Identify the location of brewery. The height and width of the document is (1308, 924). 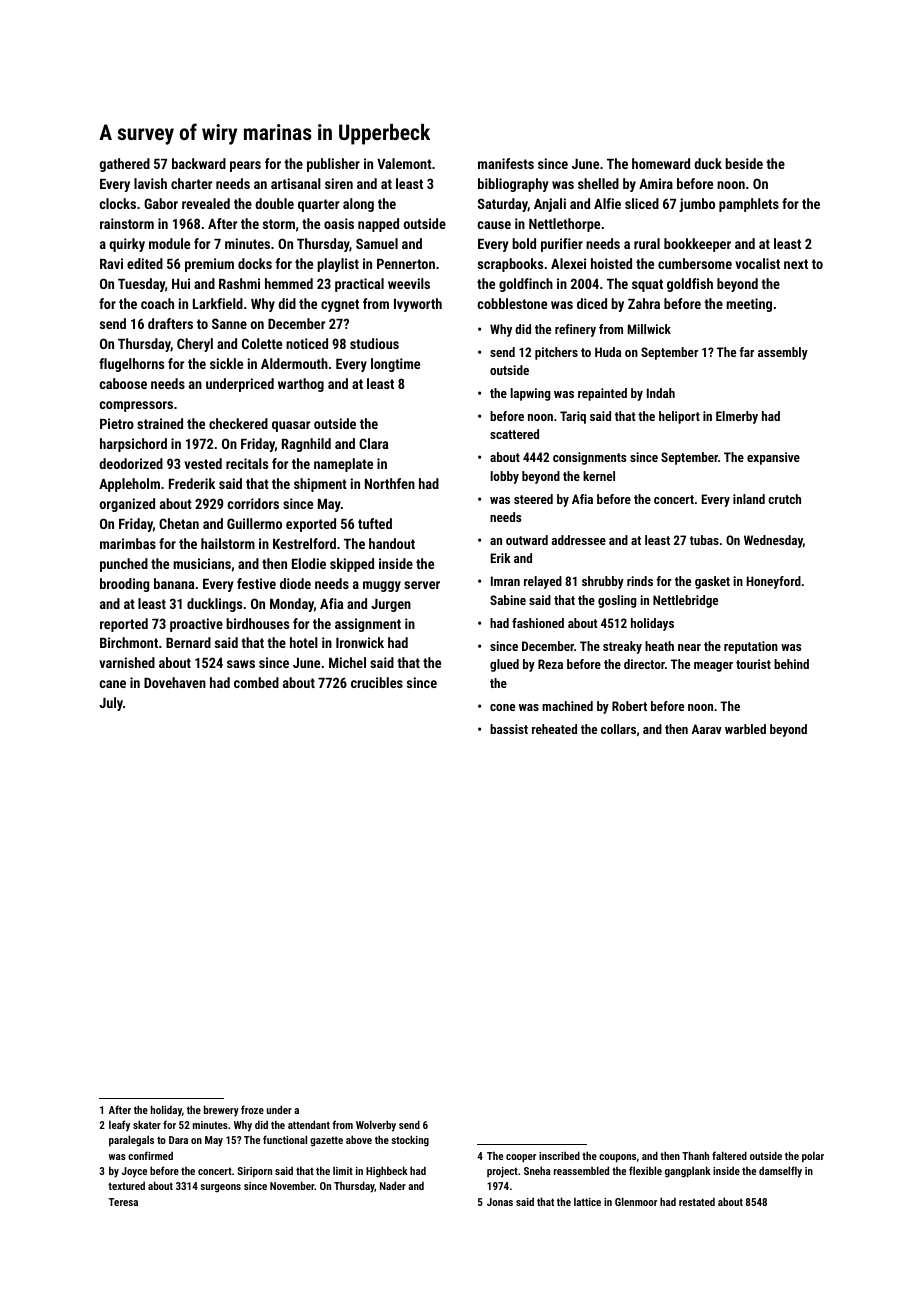
(221, 1111).
